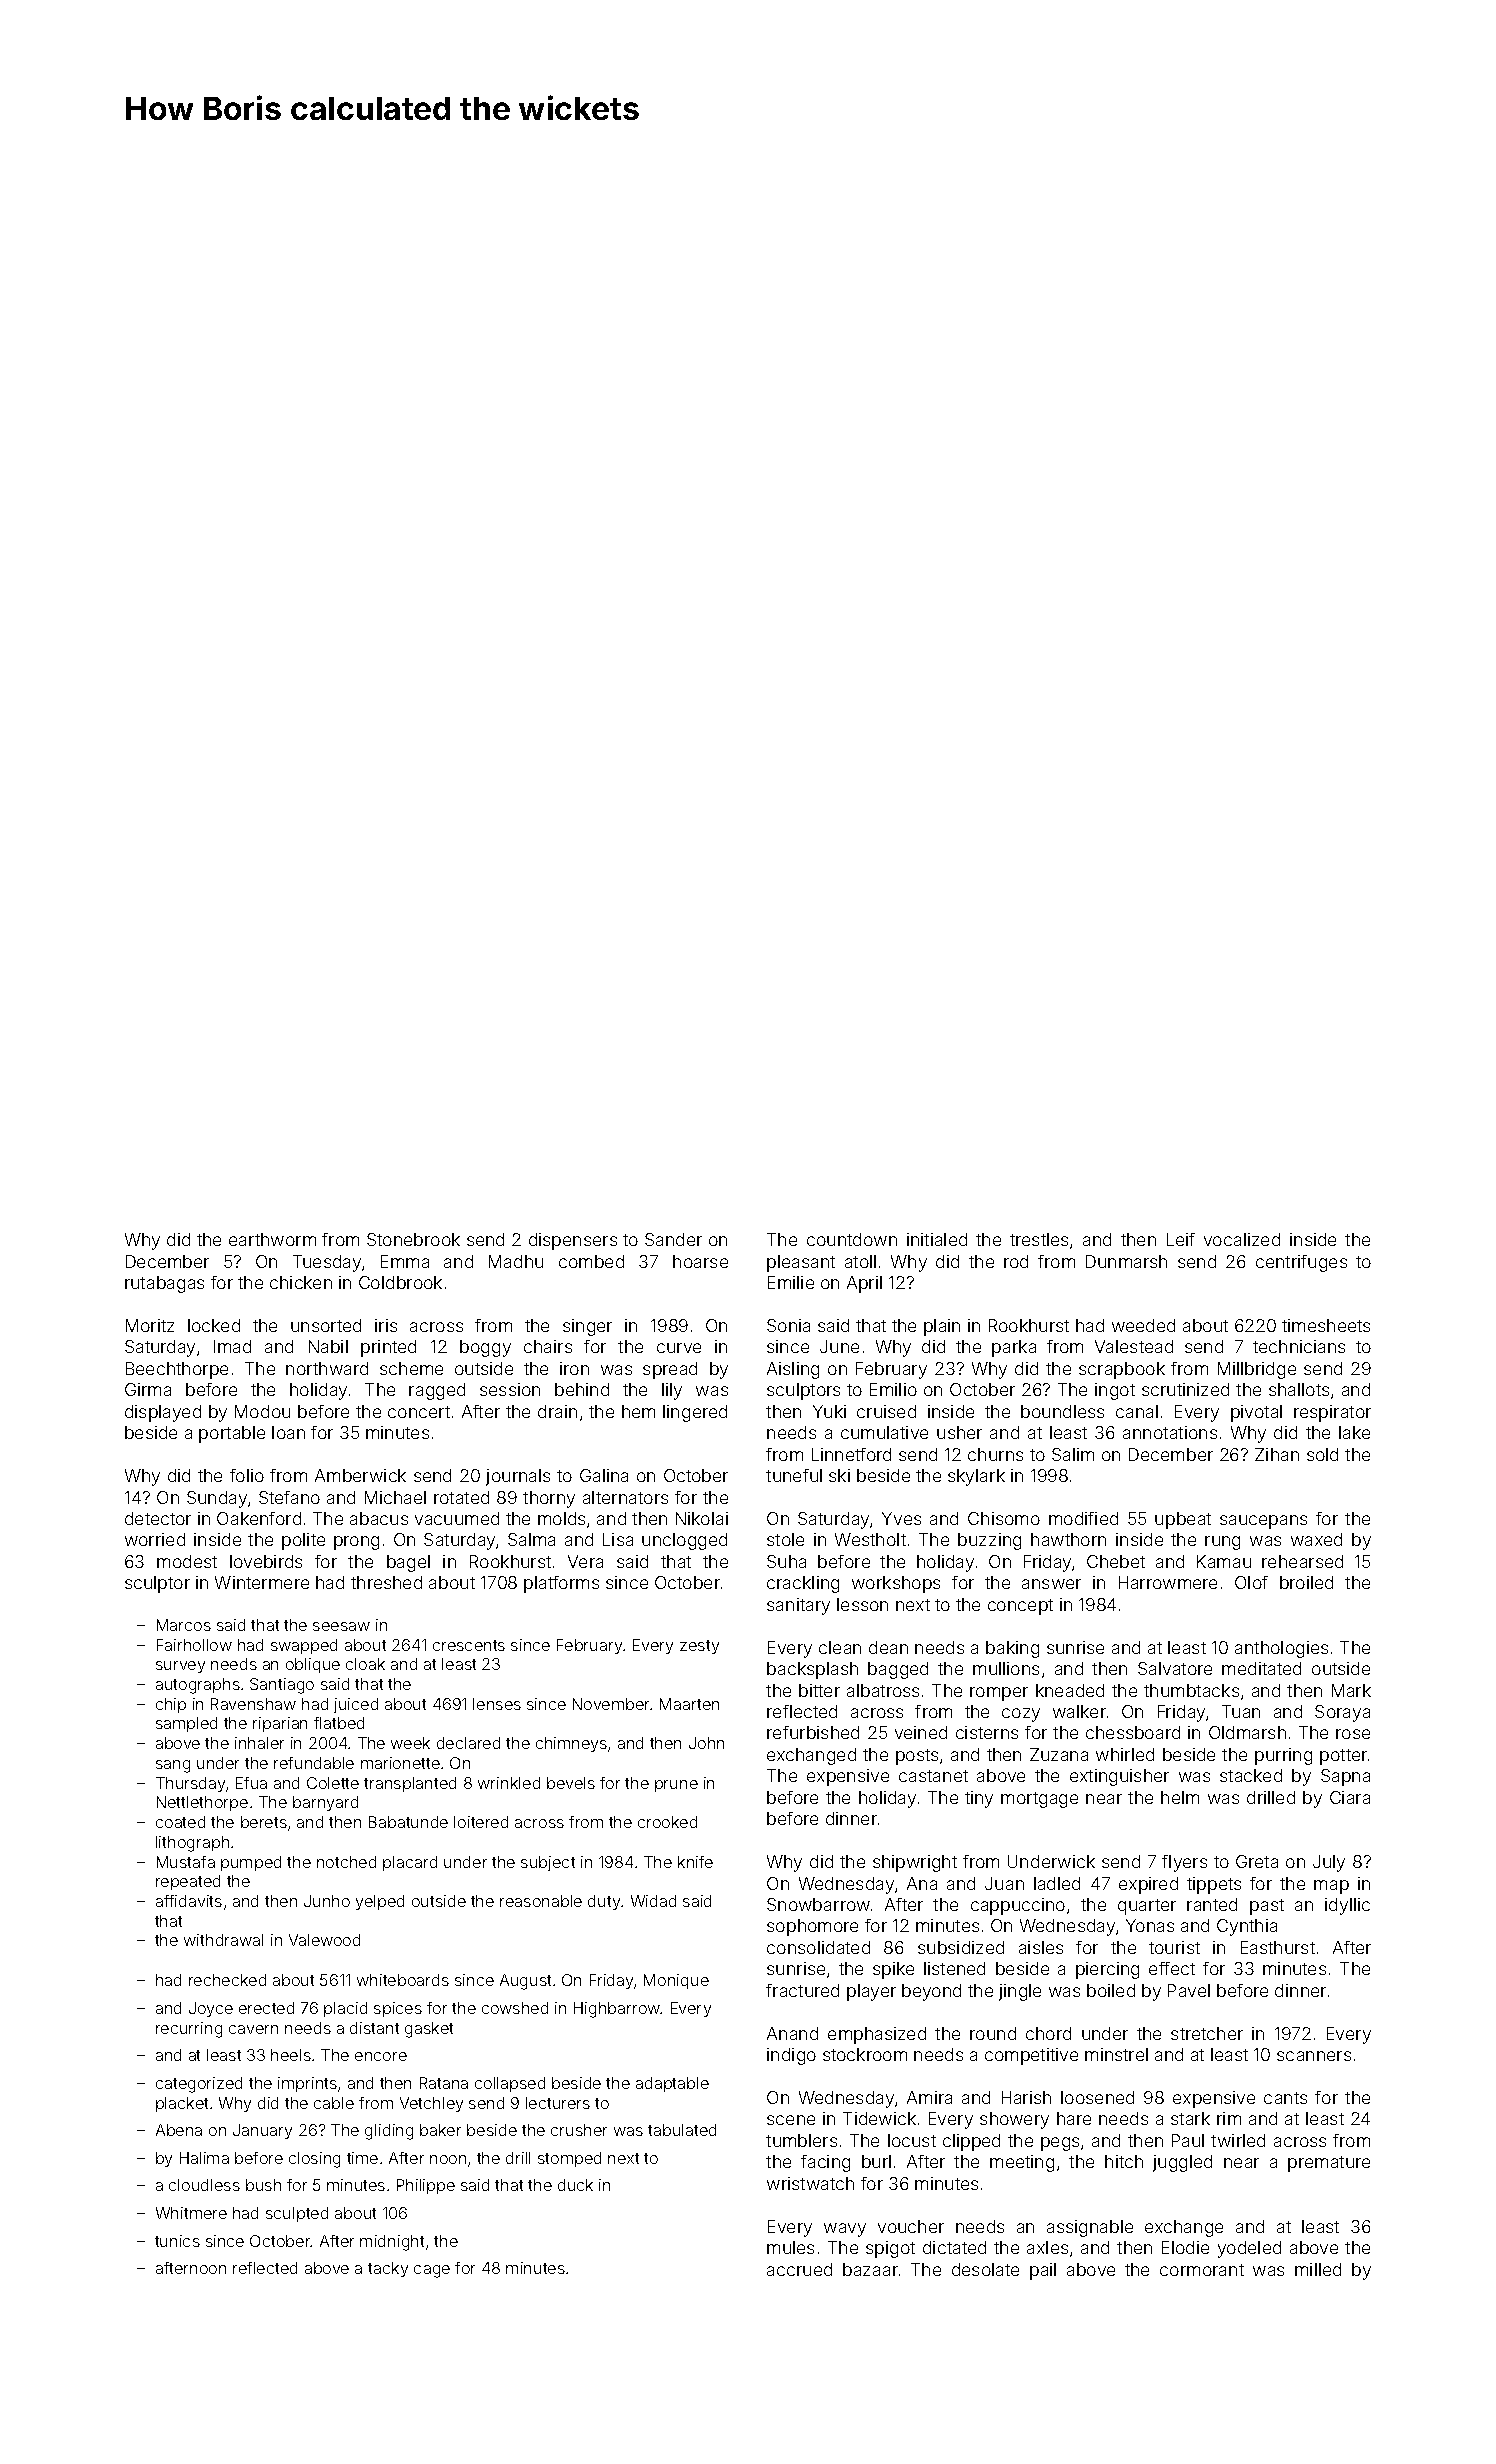 The height and width of the image is (2464, 1496). I want to click on trestles, so click(1039, 1239).
